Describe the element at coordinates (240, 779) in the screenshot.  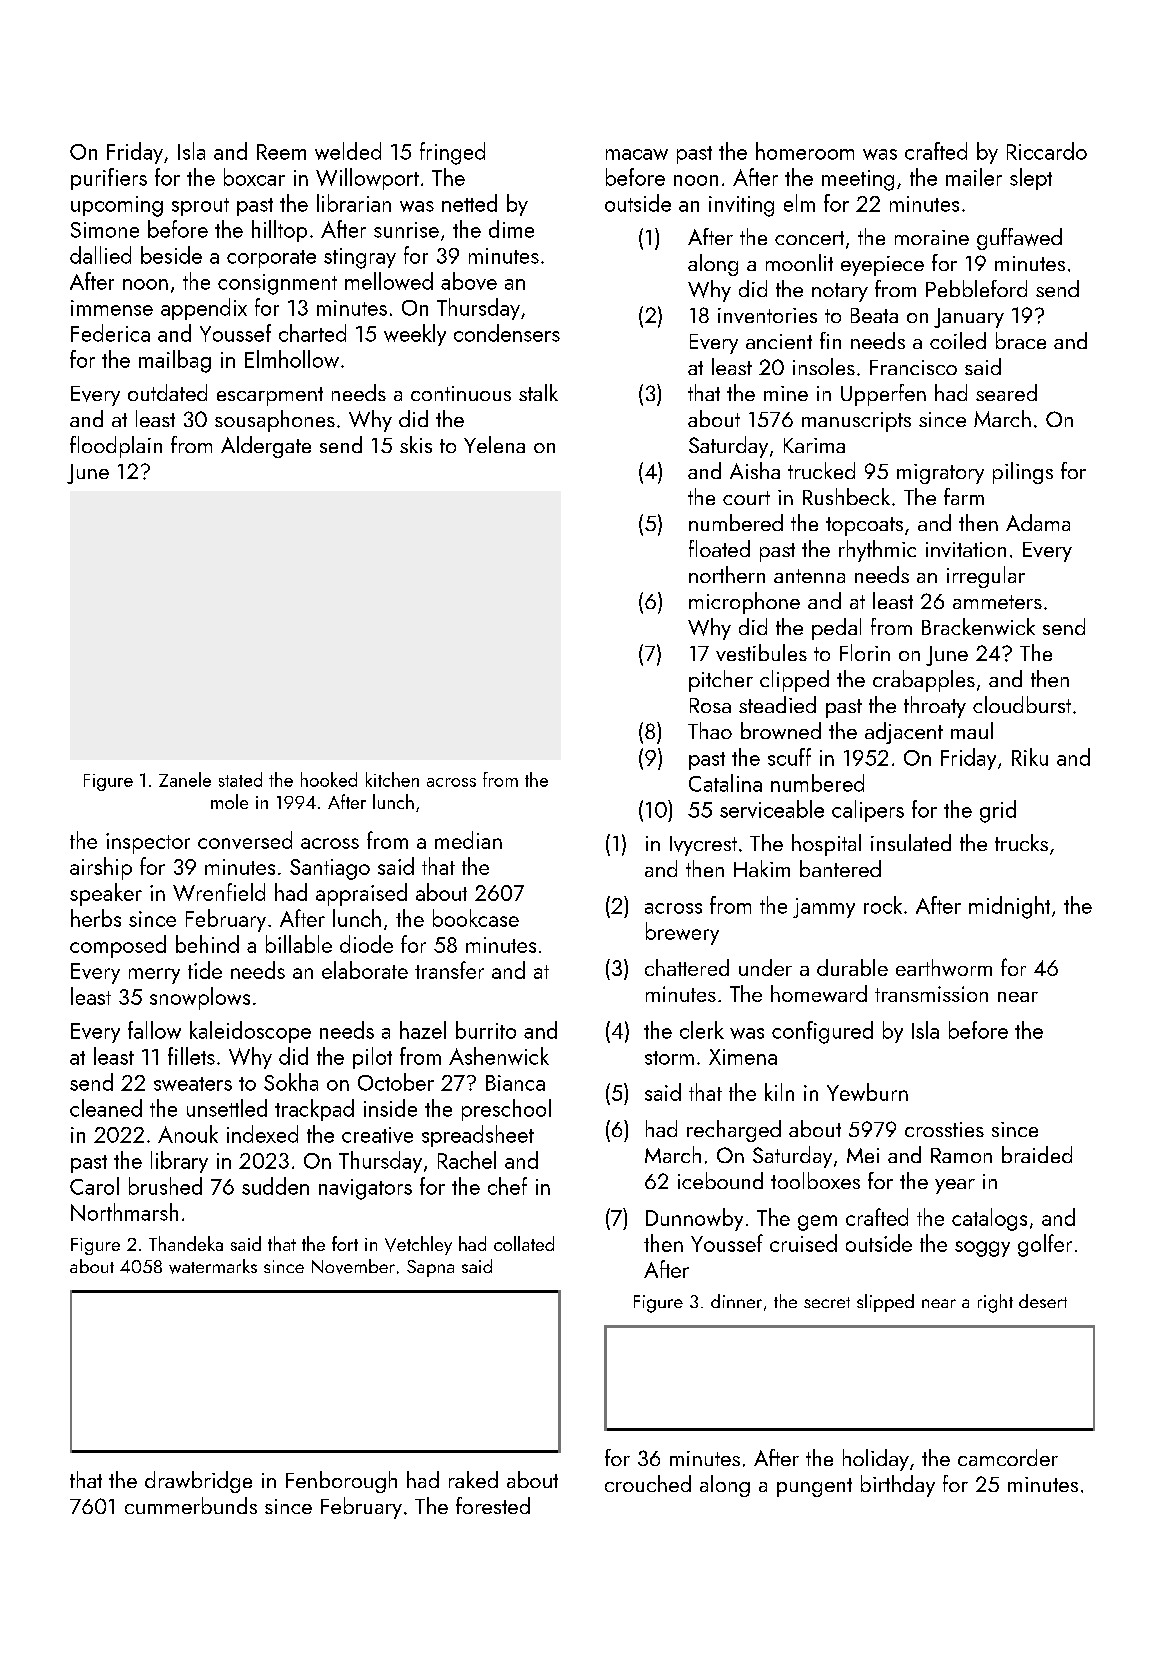
I see `stated` at that location.
